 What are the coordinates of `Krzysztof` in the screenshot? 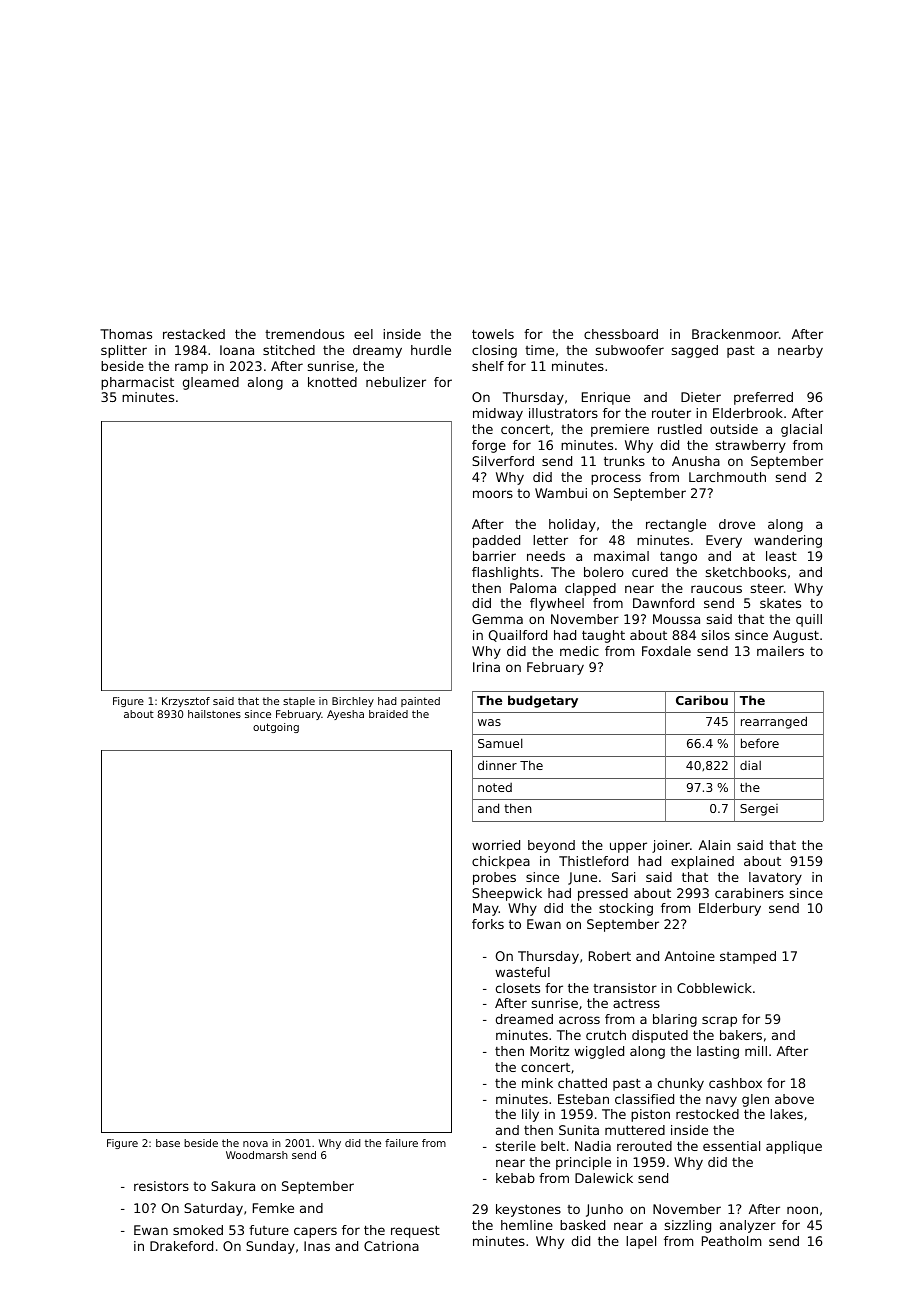 It's located at (186, 702).
